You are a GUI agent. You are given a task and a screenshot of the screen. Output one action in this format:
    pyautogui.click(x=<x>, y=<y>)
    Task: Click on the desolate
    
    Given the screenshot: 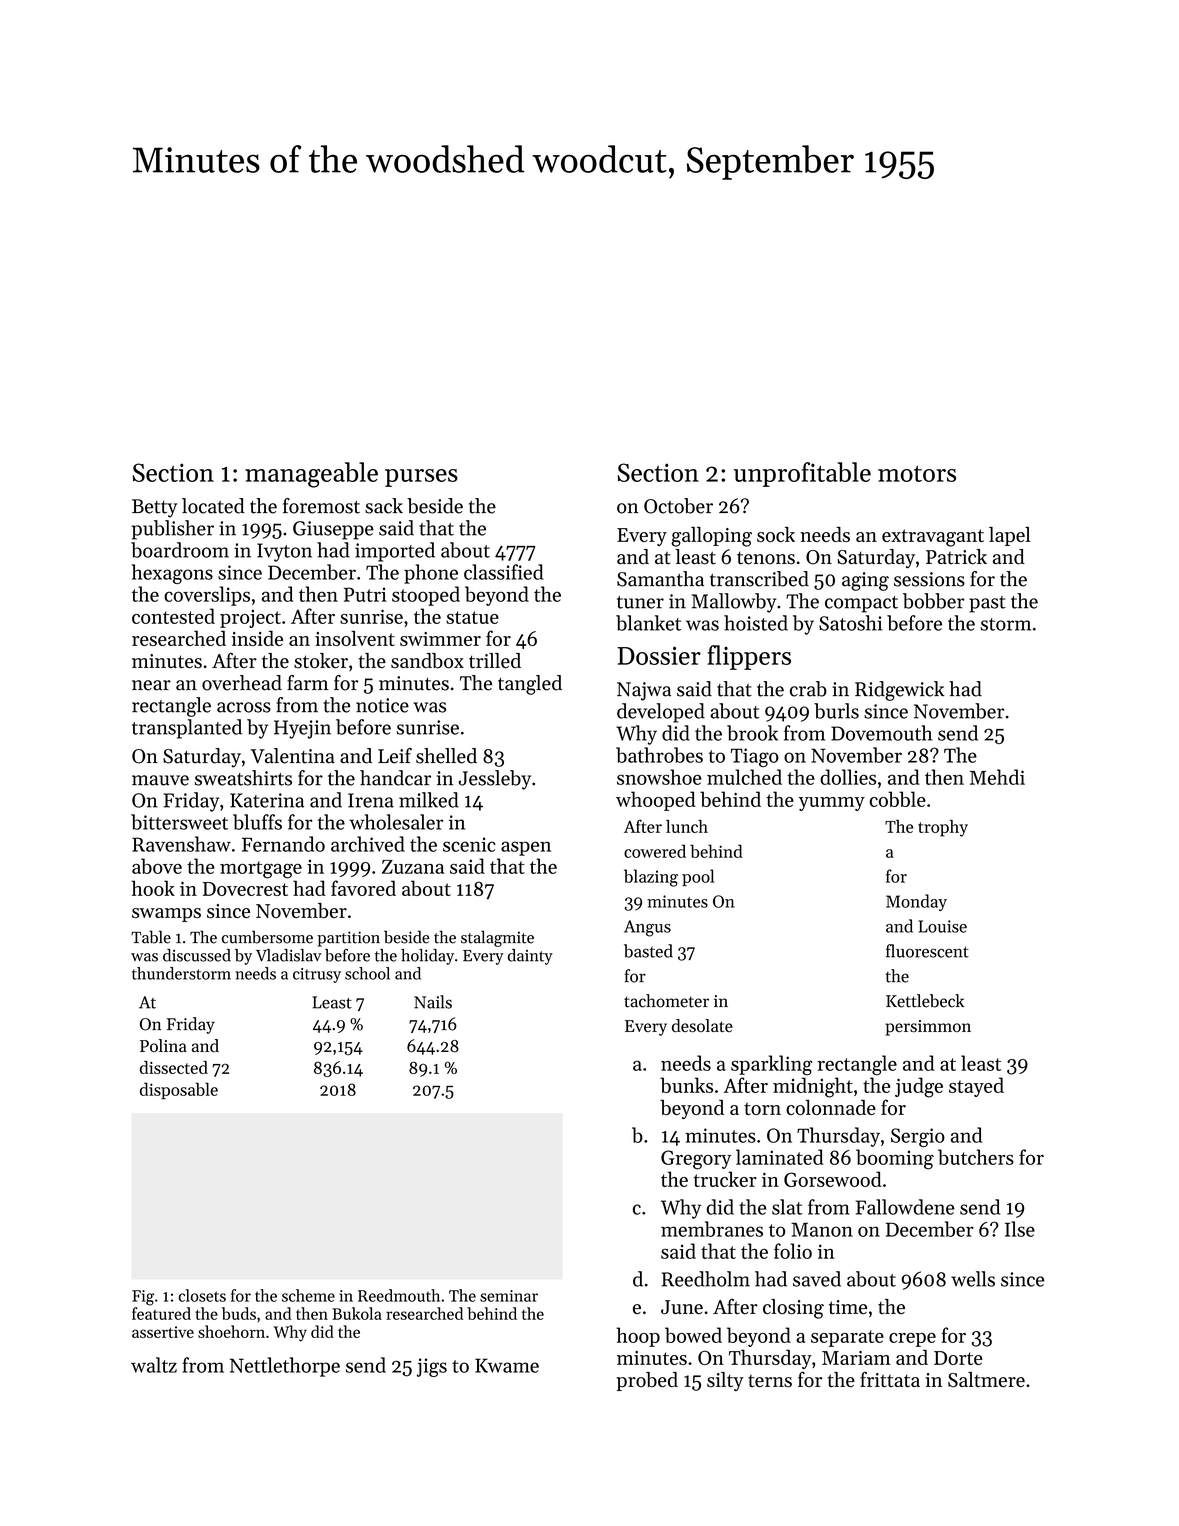 What is the action you would take?
    pyautogui.click(x=702, y=1026)
